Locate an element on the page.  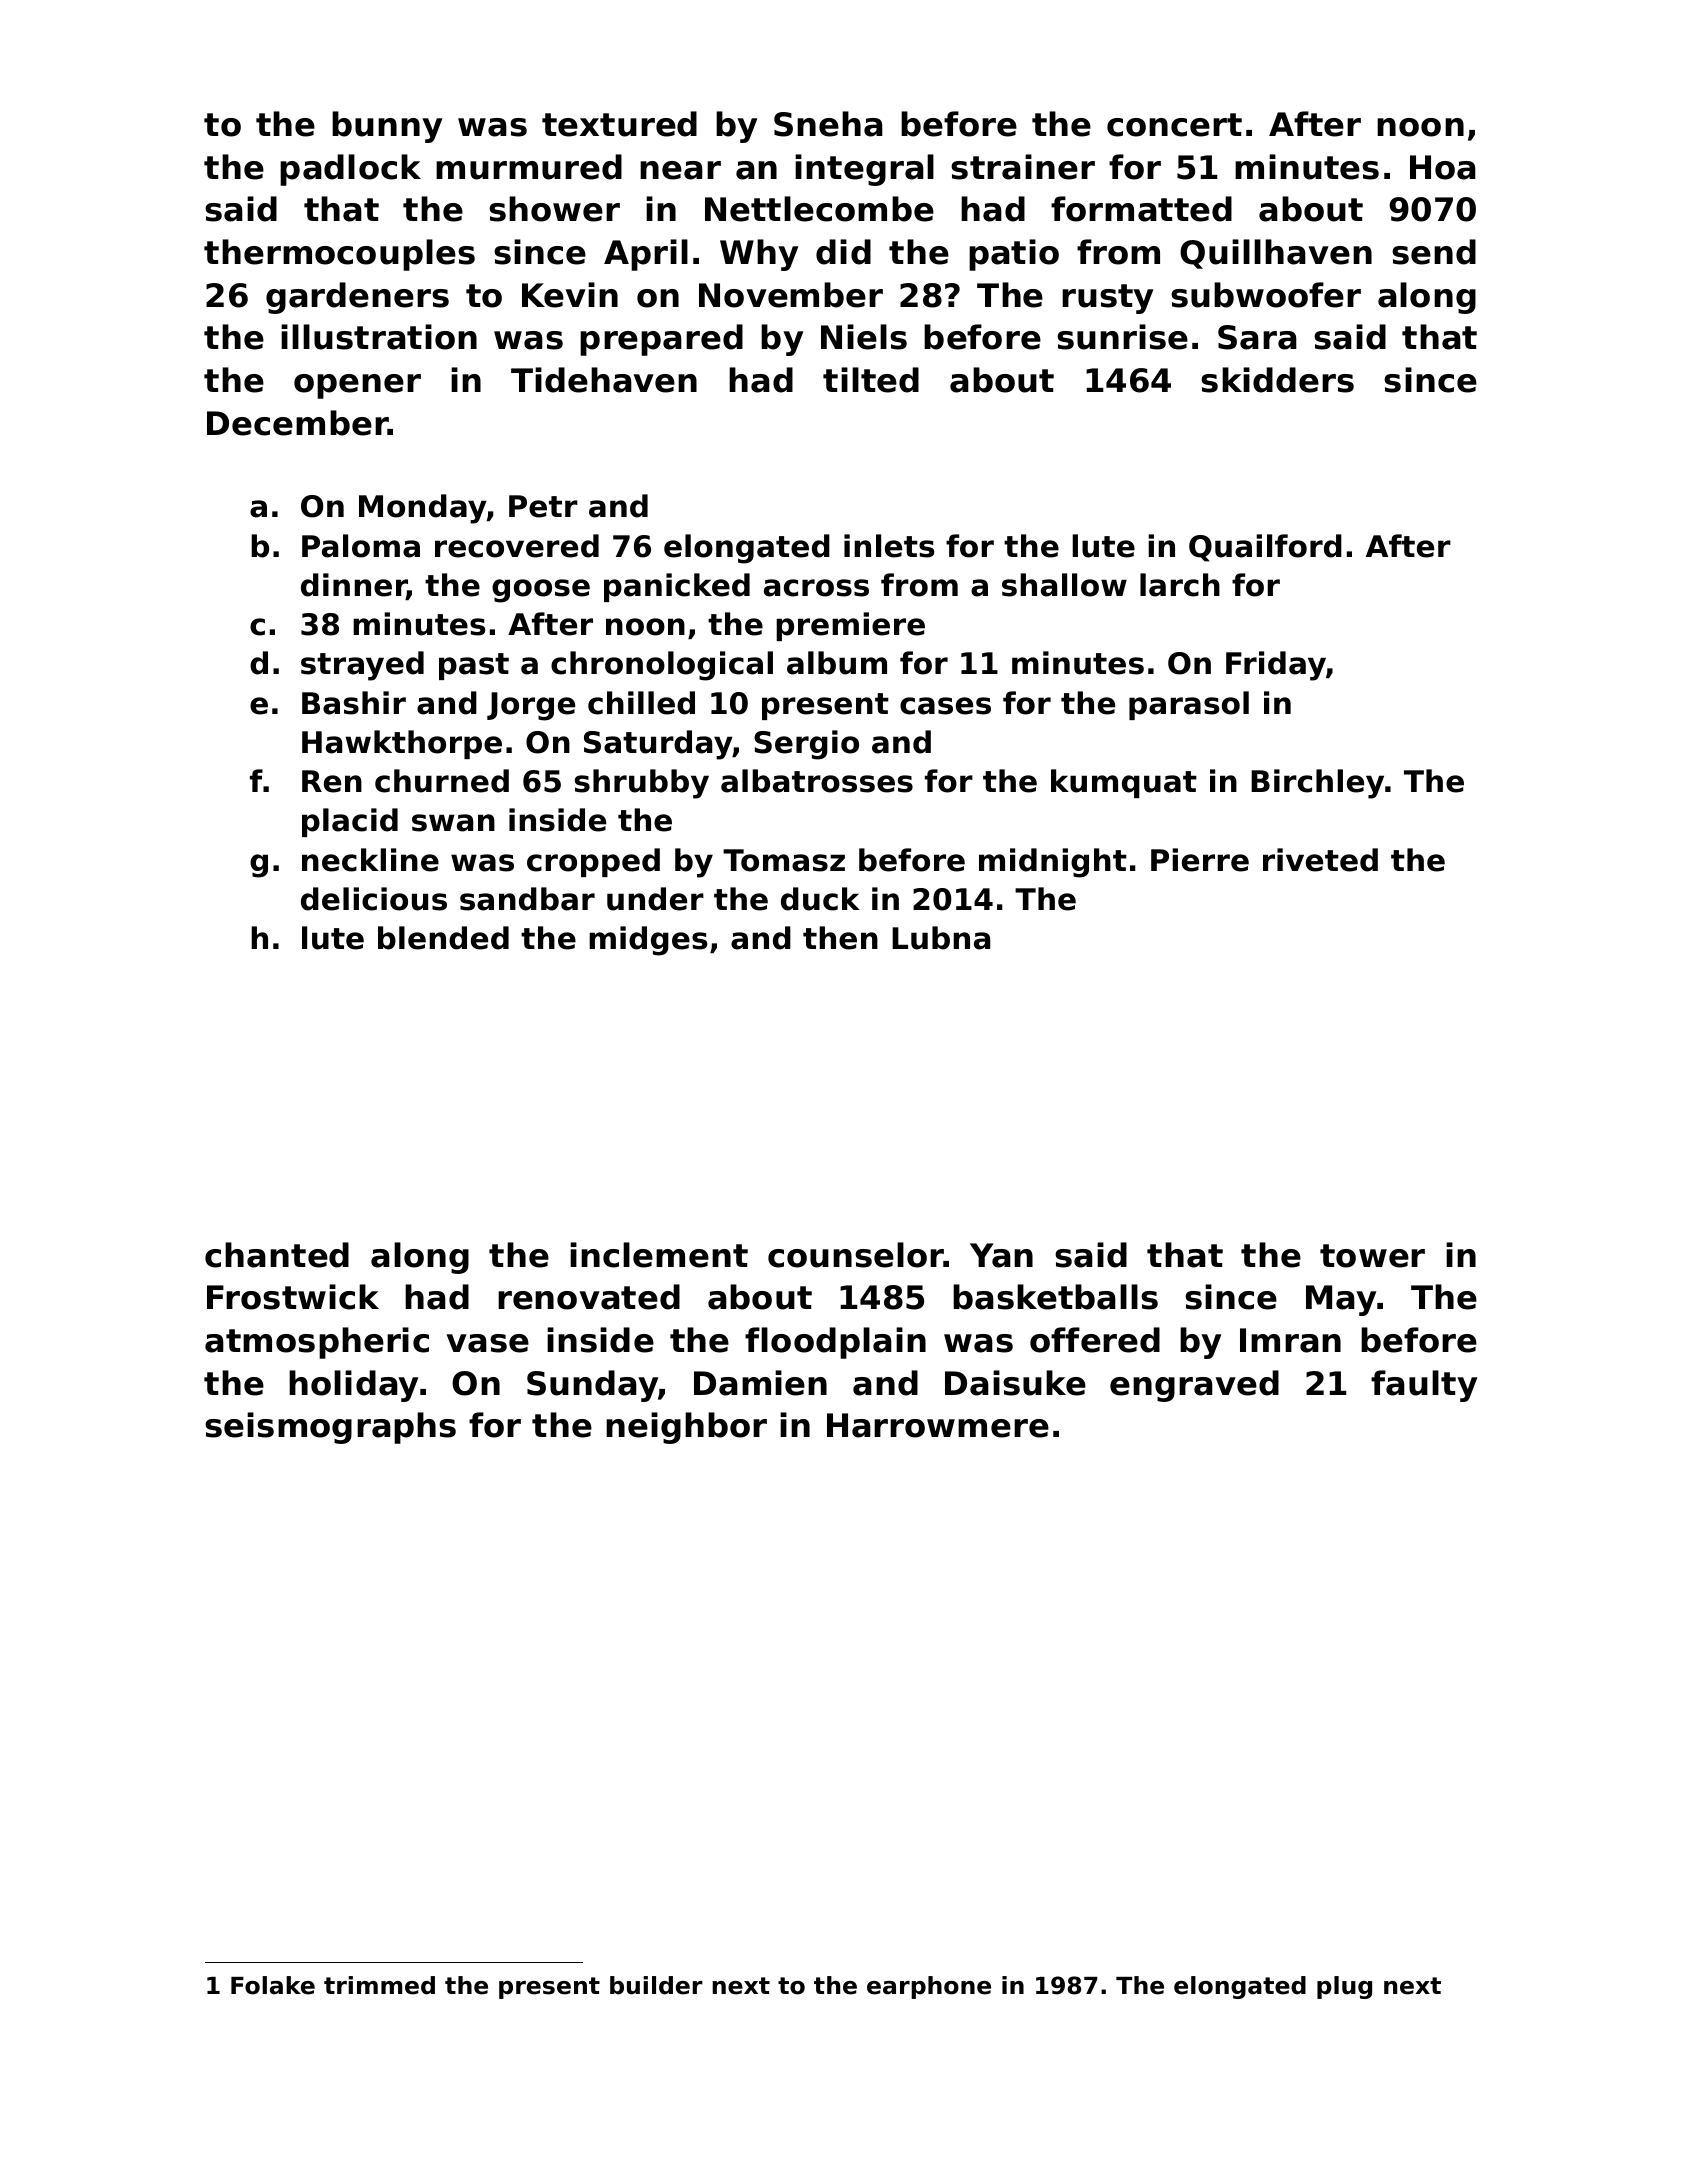
blended is located at coordinates (443, 938).
